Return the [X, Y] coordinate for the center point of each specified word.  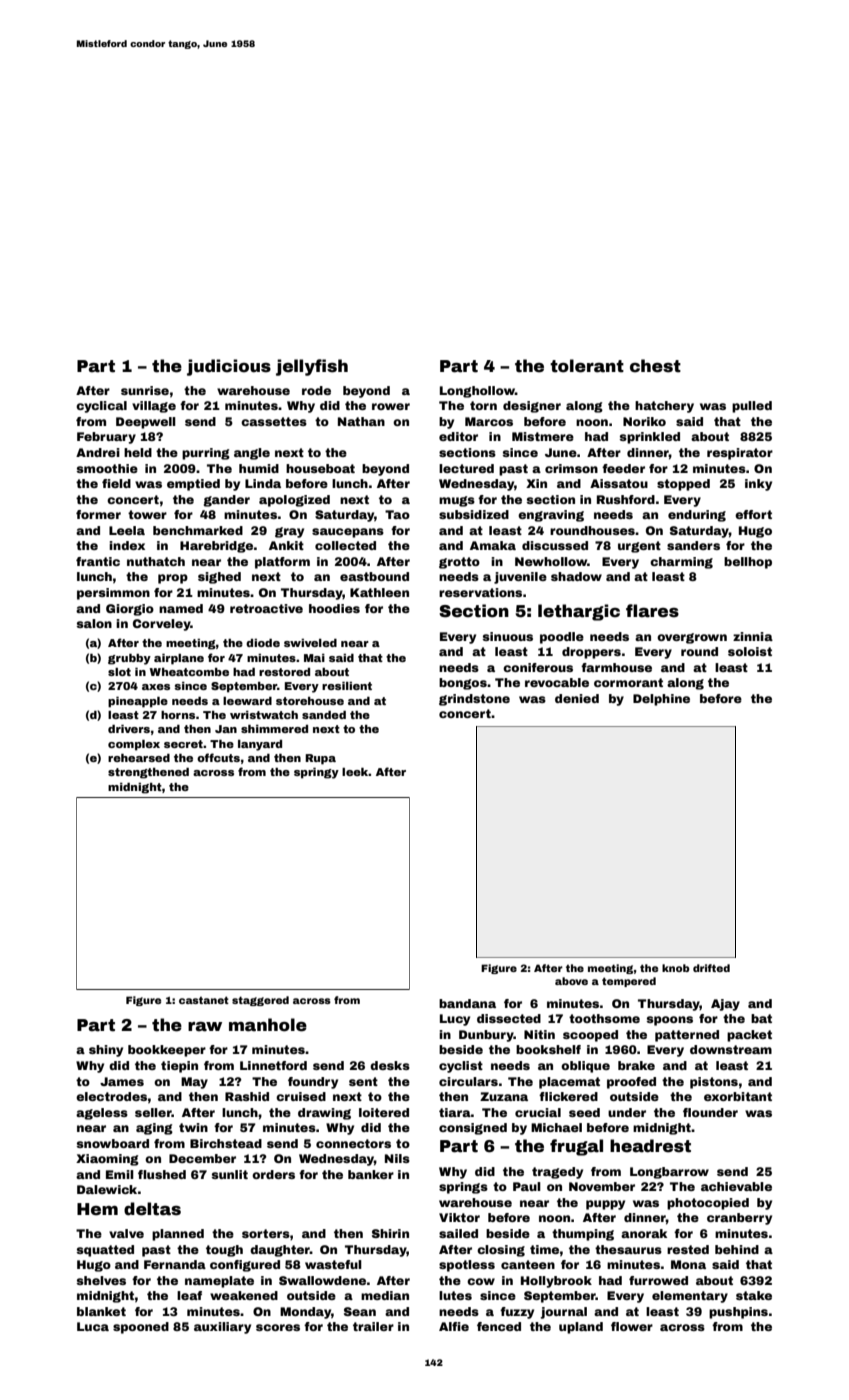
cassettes [274, 421]
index [127, 545]
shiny [106, 1051]
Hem [97, 1209]
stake [754, 1295]
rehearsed [139, 758]
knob [676, 968]
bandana [467, 1003]
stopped [683, 485]
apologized [294, 501]
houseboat [320, 468]
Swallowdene [322, 1280]
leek [355, 772]
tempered [629, 982]
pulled [752, 407]
